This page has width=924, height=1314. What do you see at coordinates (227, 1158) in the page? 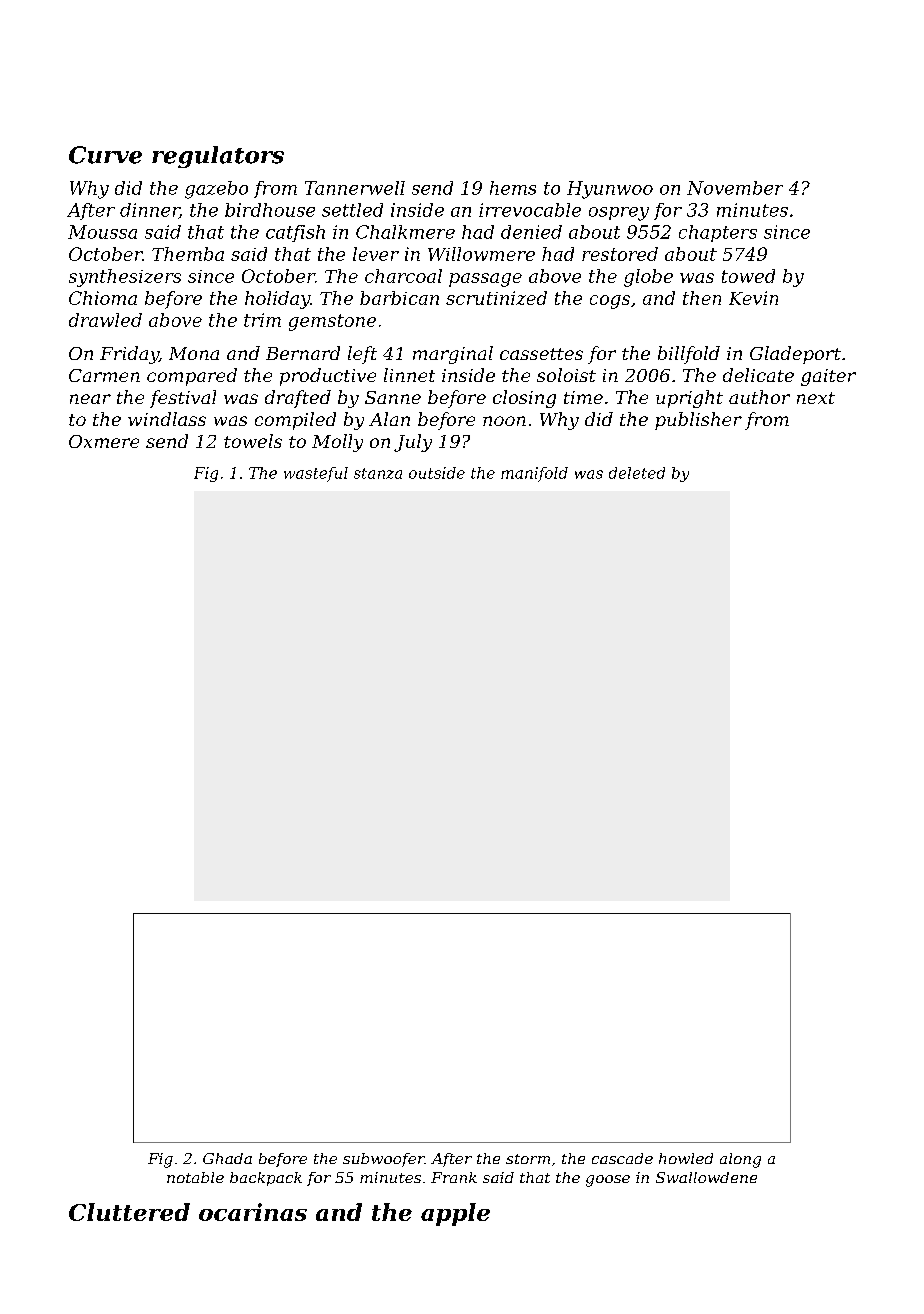
I see `Ghada` at bounding box center [227, 1158].
